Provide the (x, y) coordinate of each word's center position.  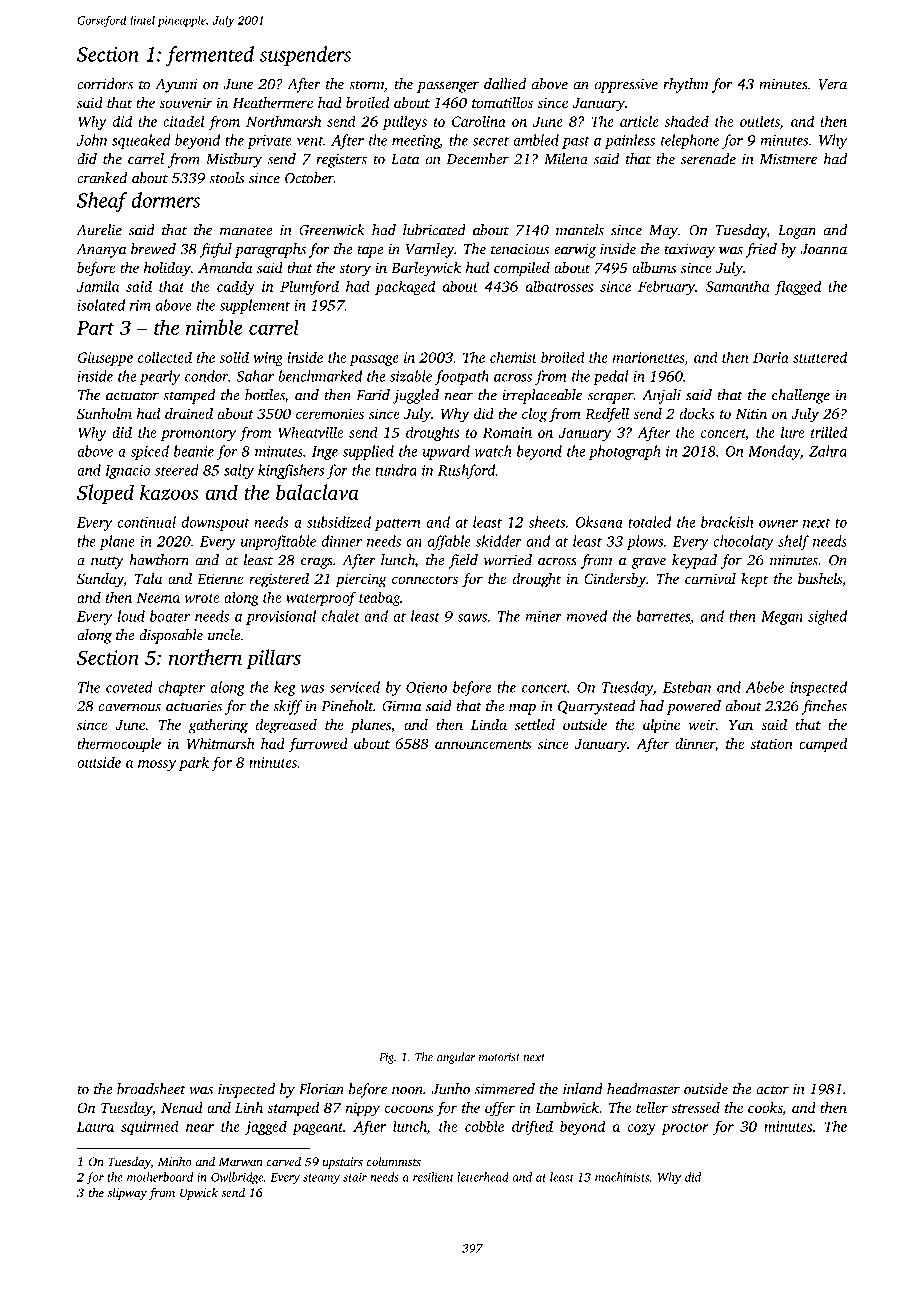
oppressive (626, 86)
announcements (483, 744)
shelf (793, 542)
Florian (321, 1089)
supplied (368, 452)
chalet (341, 616)
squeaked (141, 141)
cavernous (130, 708)
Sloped (105, 494)
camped (823, 745)
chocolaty (743, 542)
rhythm (685, 85)
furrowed (318, 745)
